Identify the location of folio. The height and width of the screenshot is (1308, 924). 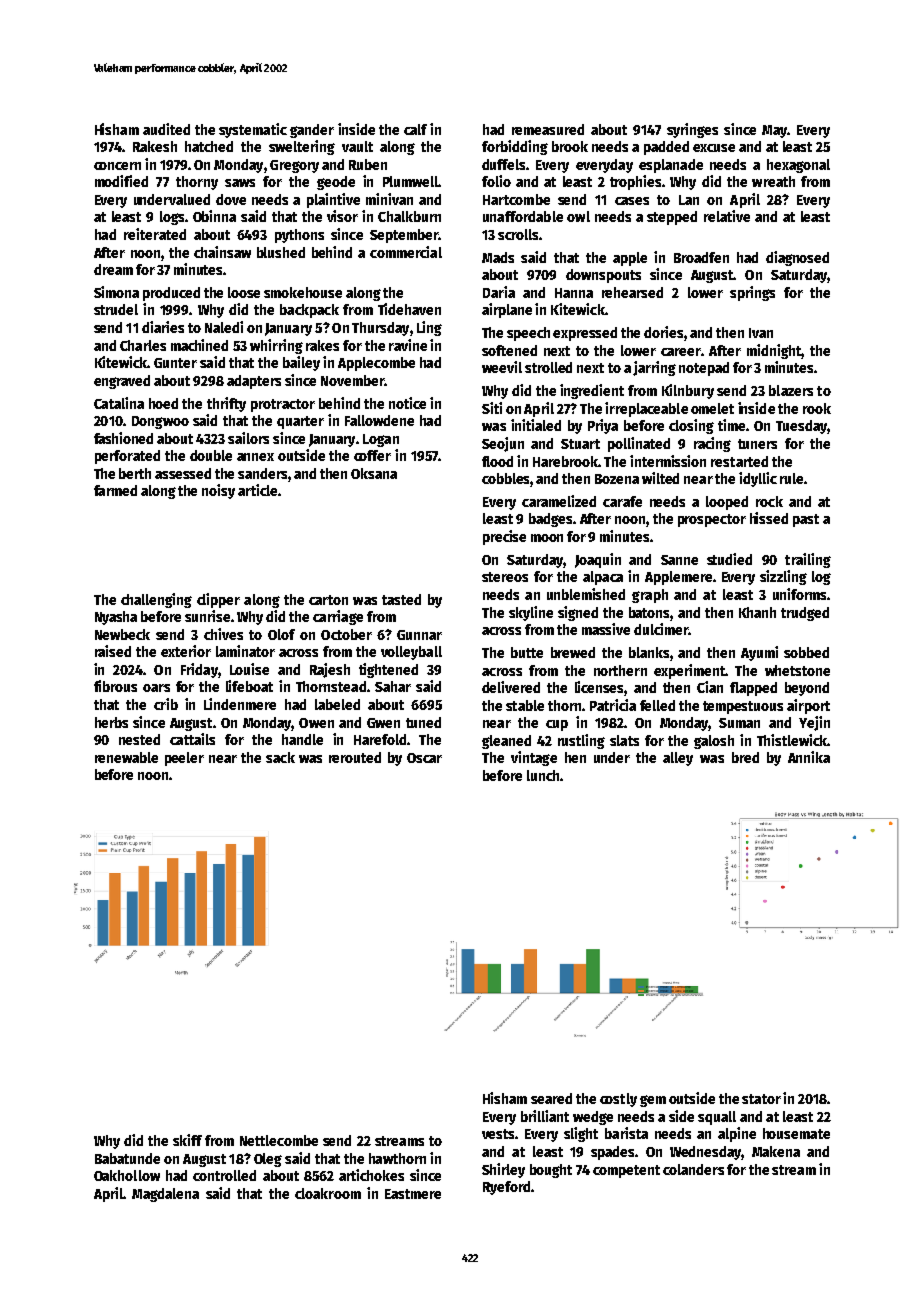
(496, 181).
